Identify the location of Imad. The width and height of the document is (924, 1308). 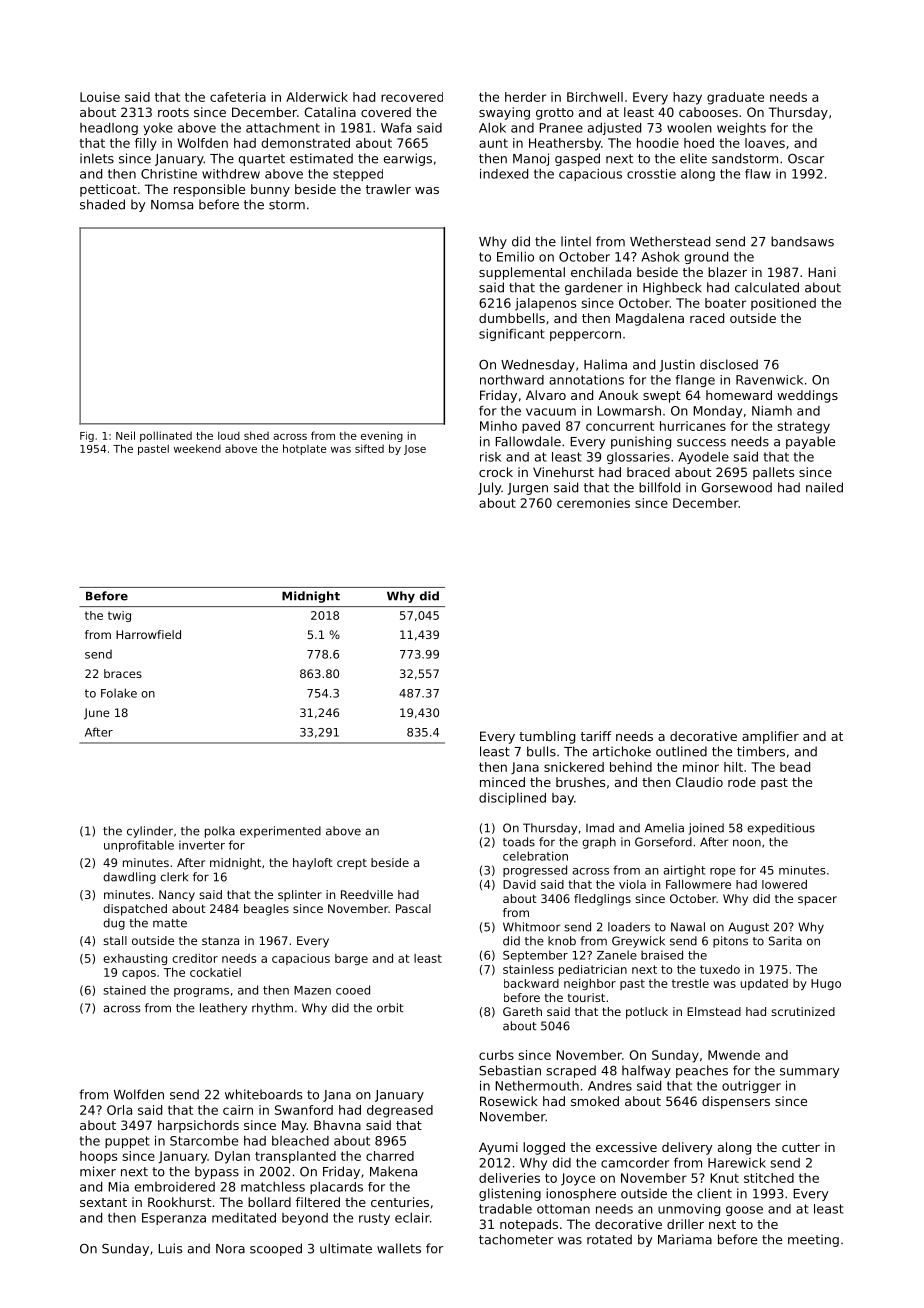
(600, 828).
